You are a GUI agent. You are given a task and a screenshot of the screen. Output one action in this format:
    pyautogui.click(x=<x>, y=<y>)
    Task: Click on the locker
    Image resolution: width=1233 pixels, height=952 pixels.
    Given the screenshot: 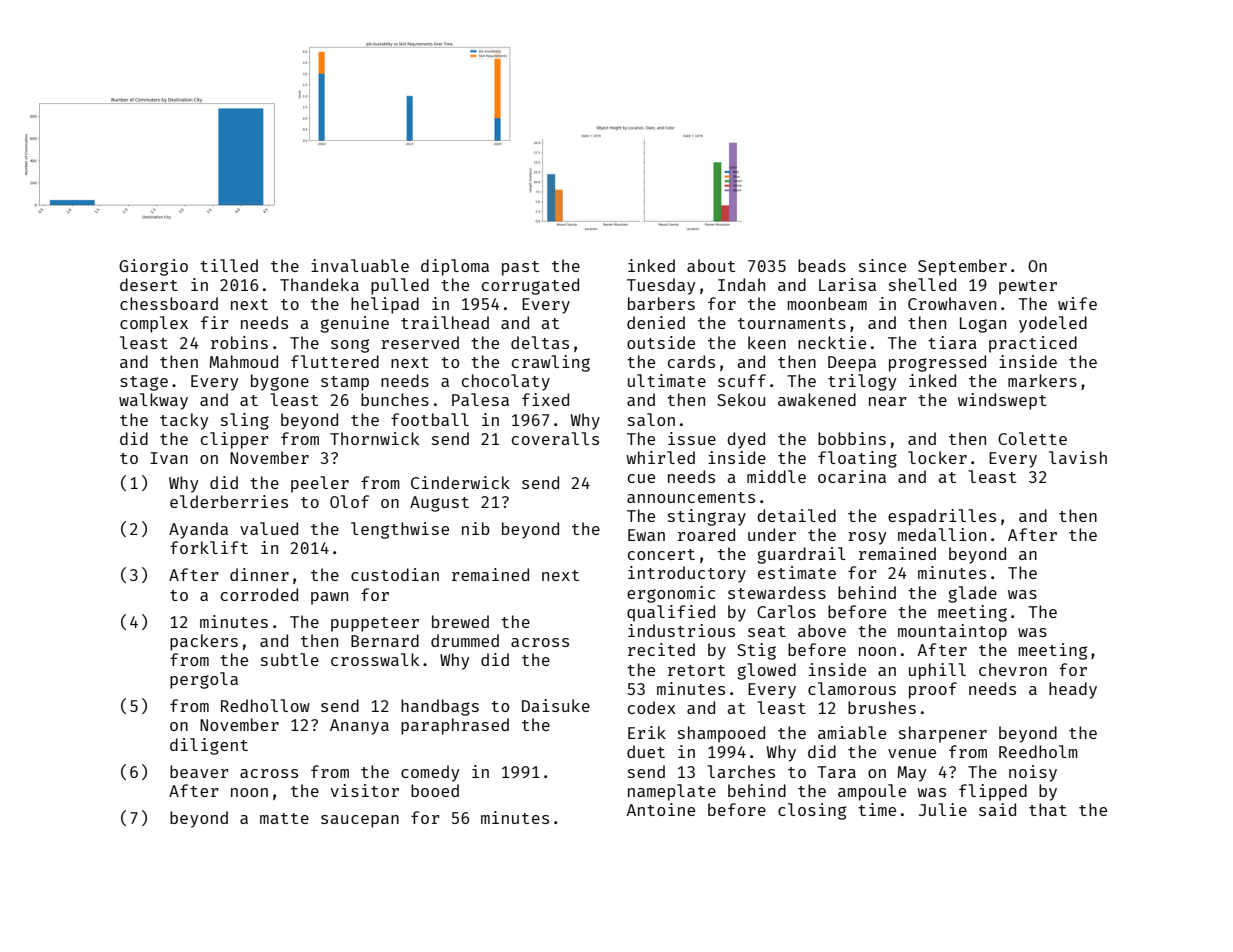 What is the action you would take?
    pyautogui.click(x=937, y=457)
